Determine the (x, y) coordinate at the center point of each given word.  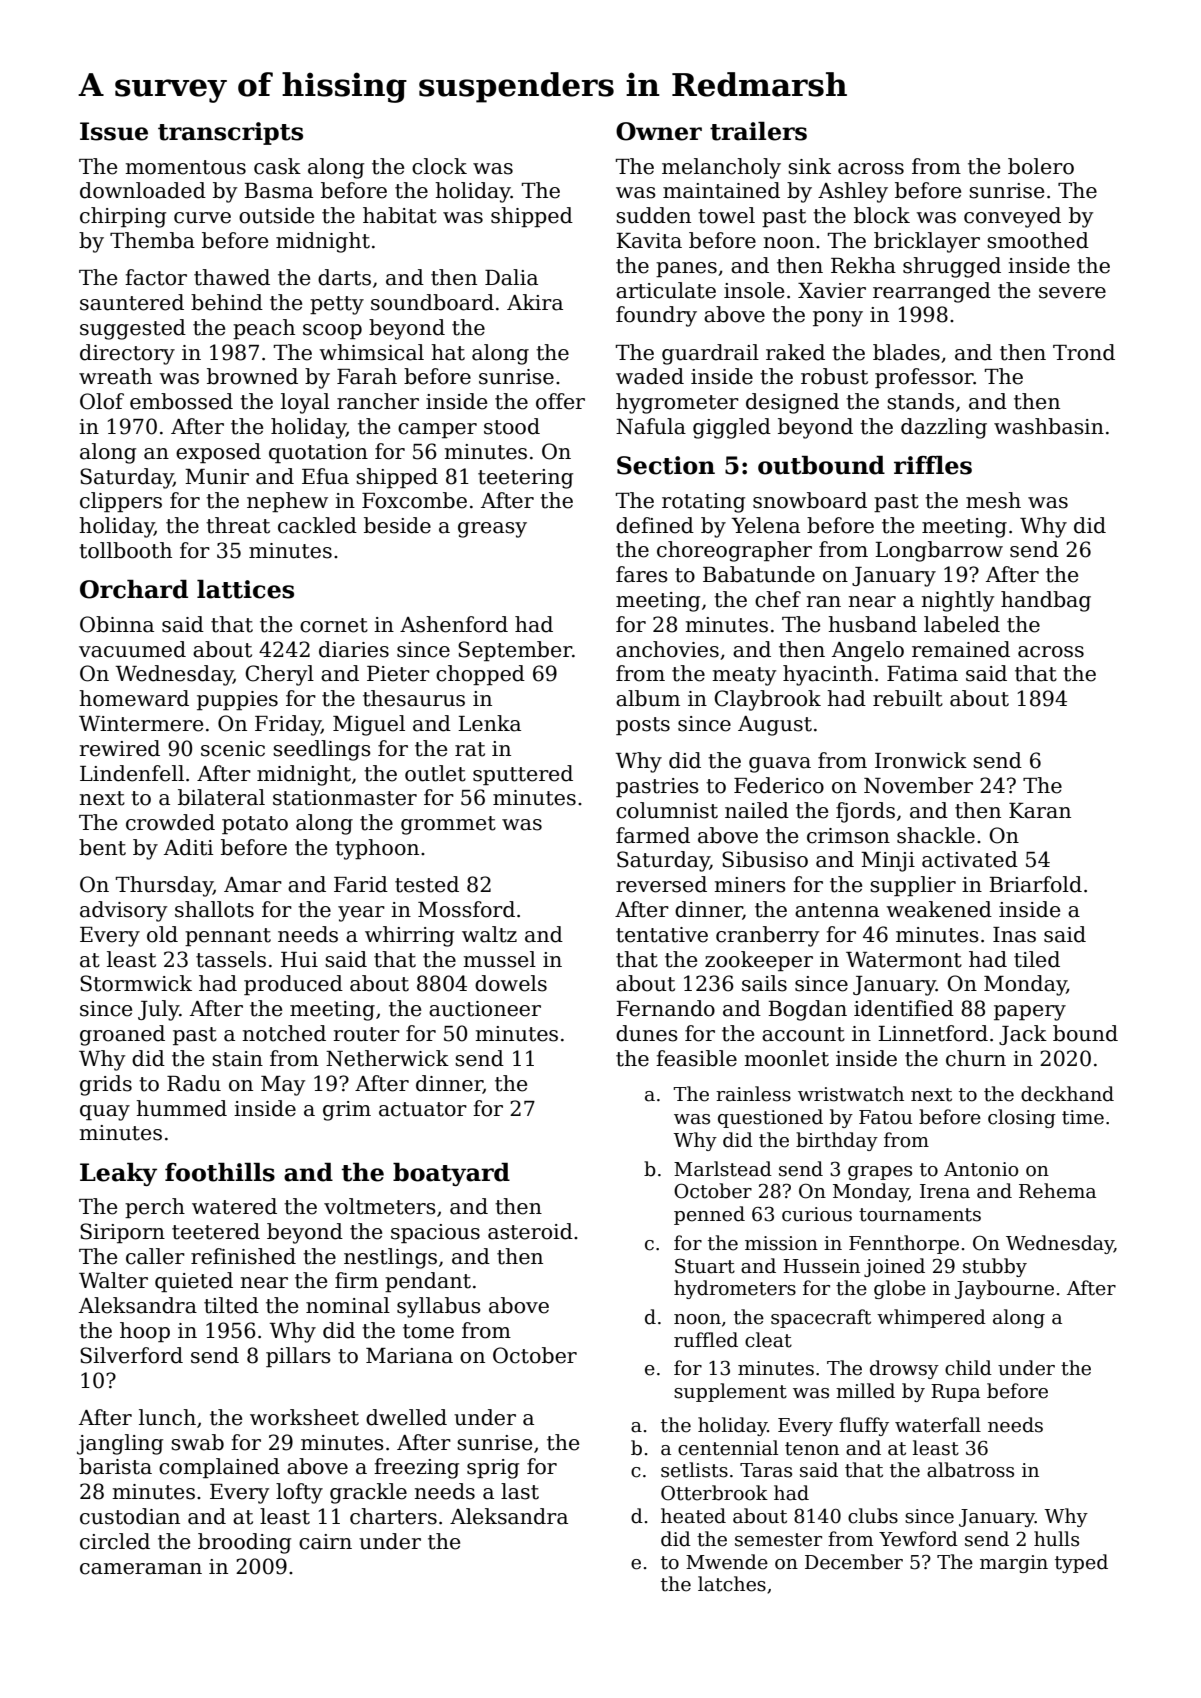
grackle (368, 1493)
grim (347, 1111)
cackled (317, 525)
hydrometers (735, 1289)
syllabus (439, 1307)
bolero (1041, 166)
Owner (659, 131)
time (1083, 1117)
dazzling (944, 428)
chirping (123, 217)
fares (642, 574)
